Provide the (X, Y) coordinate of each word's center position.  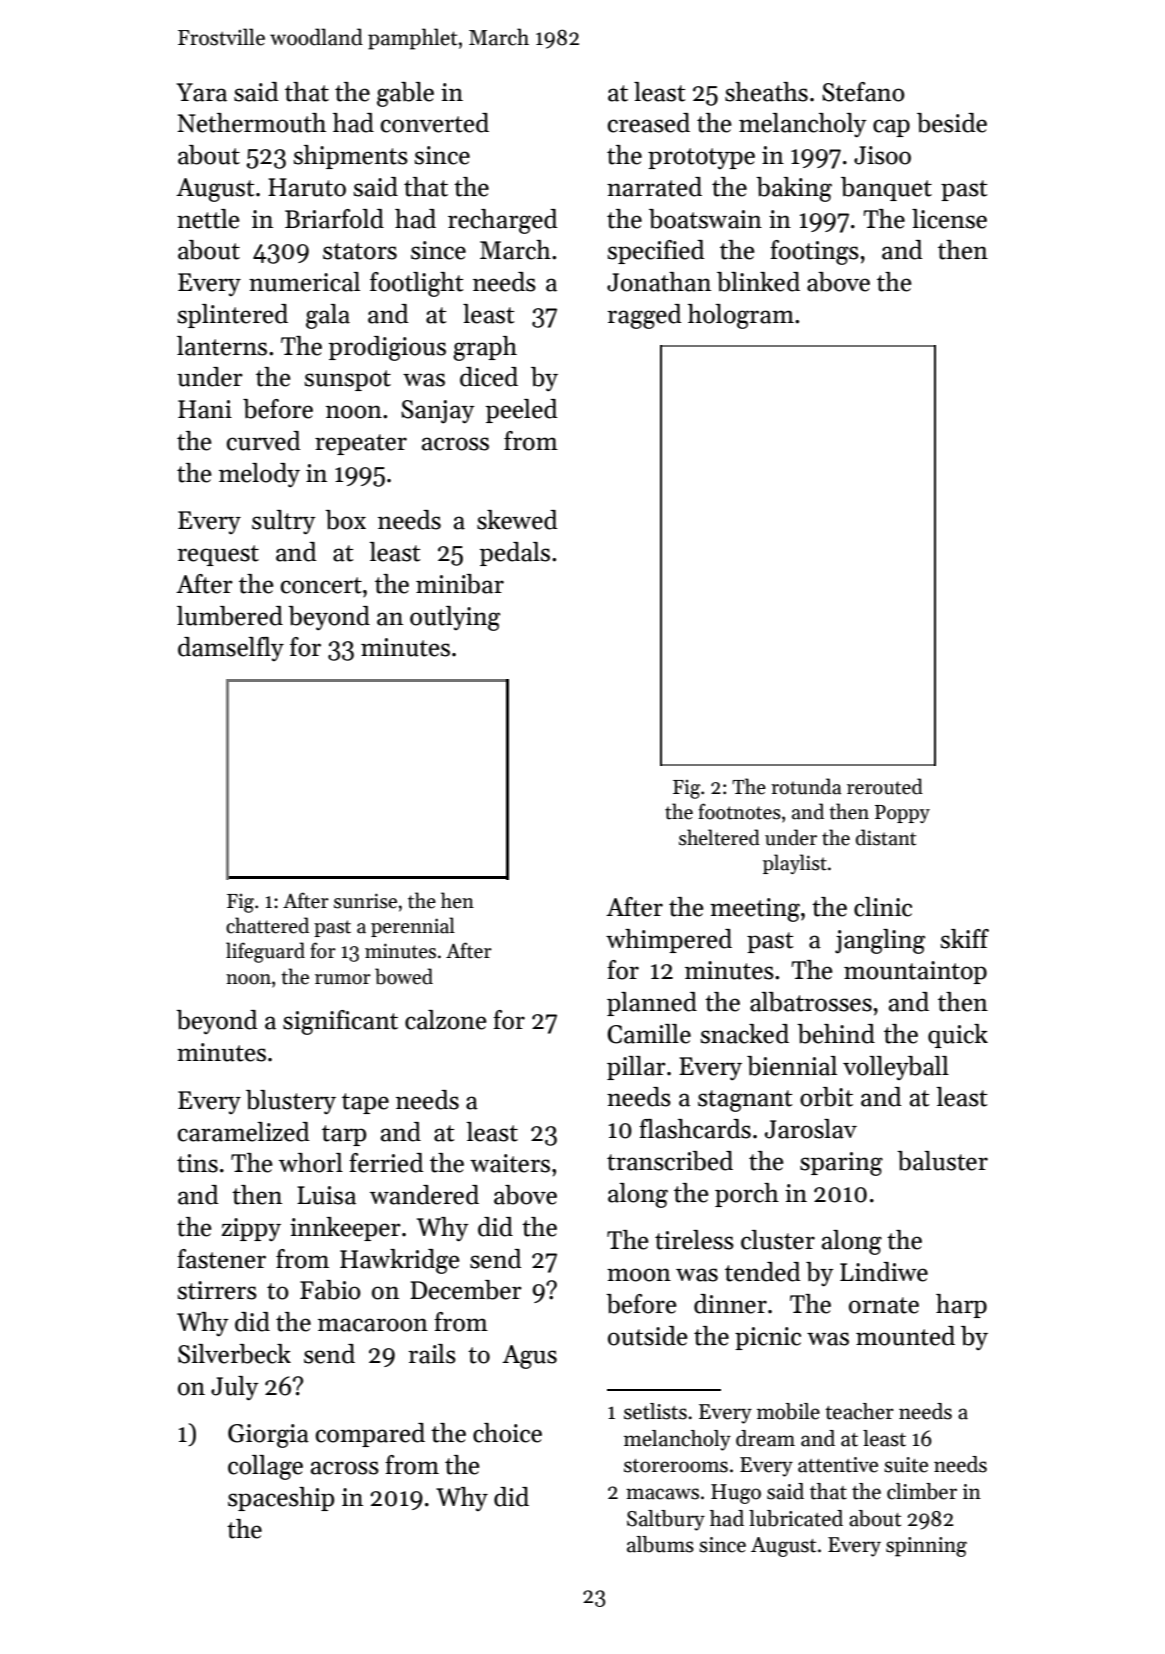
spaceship (281, 1499)
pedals (515, 554)
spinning (926, 1547)
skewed (517, 520)
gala (328, 316)
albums (660, 1544)
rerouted (885, 786)
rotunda (806, 786)
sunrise (365, 901)
